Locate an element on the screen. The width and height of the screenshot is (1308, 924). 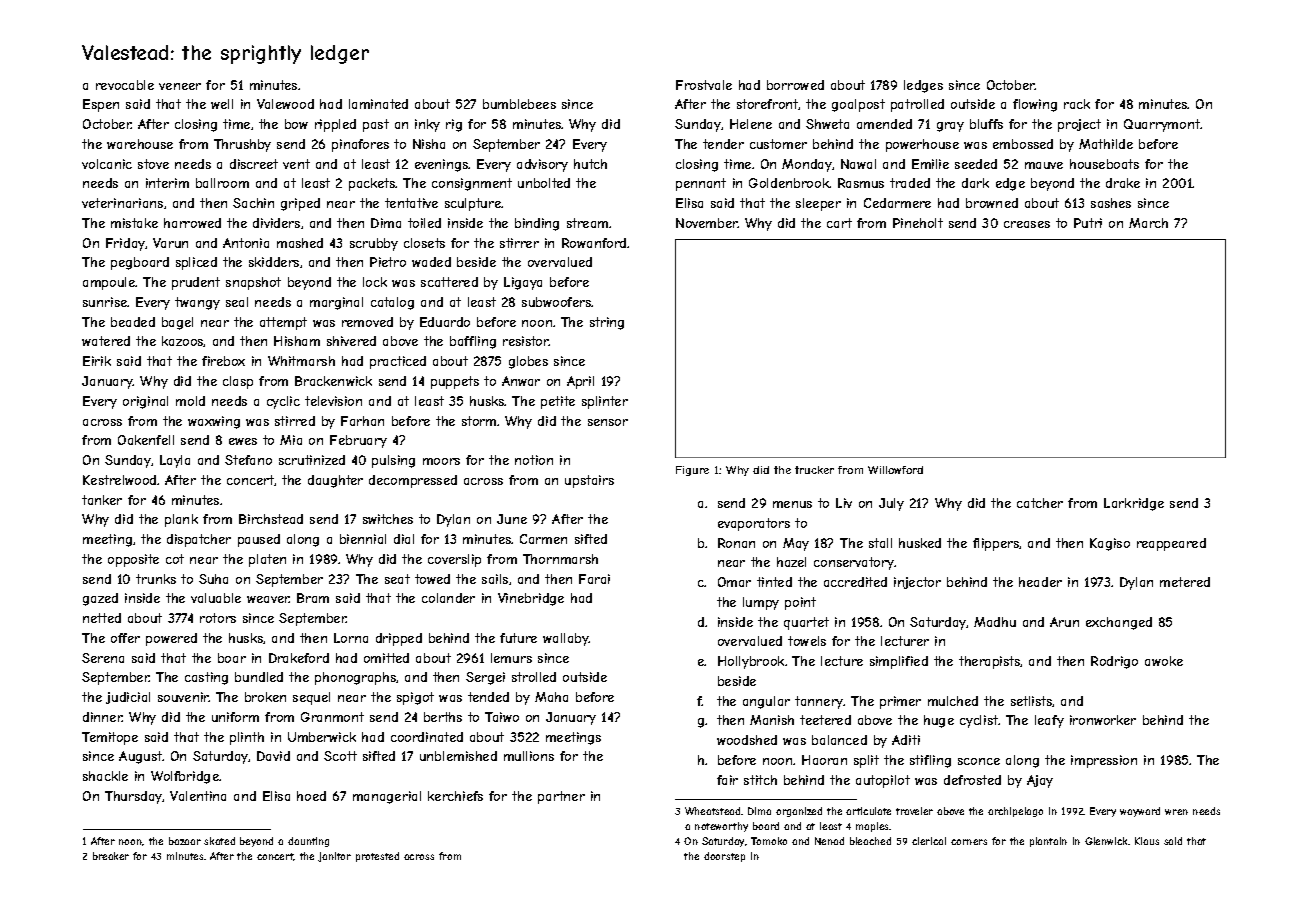
Frostvale is located at coordinates (704, 85).
